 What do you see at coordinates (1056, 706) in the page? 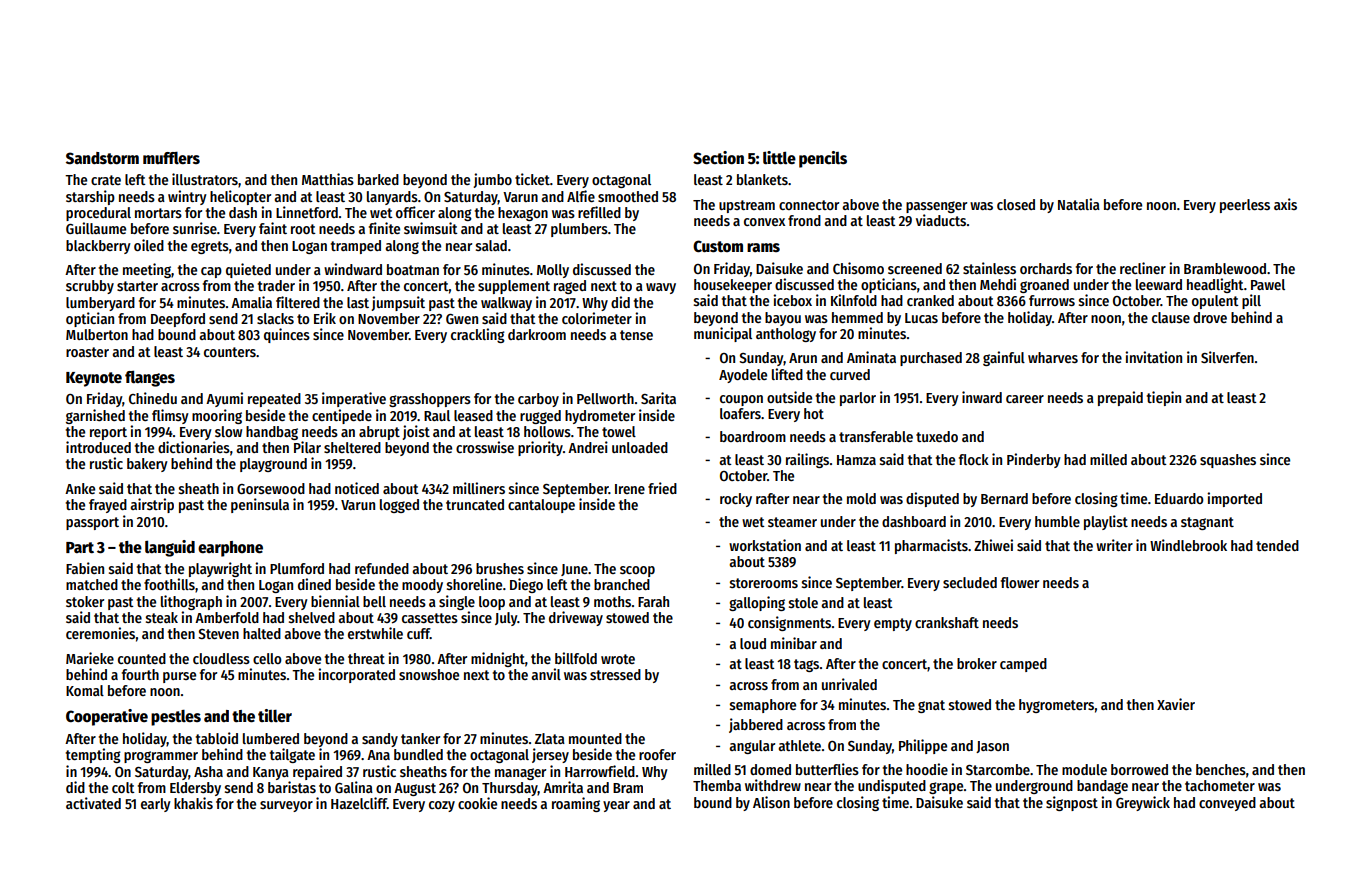
I see `hygrometers` at bounding box center [1056, 706].
